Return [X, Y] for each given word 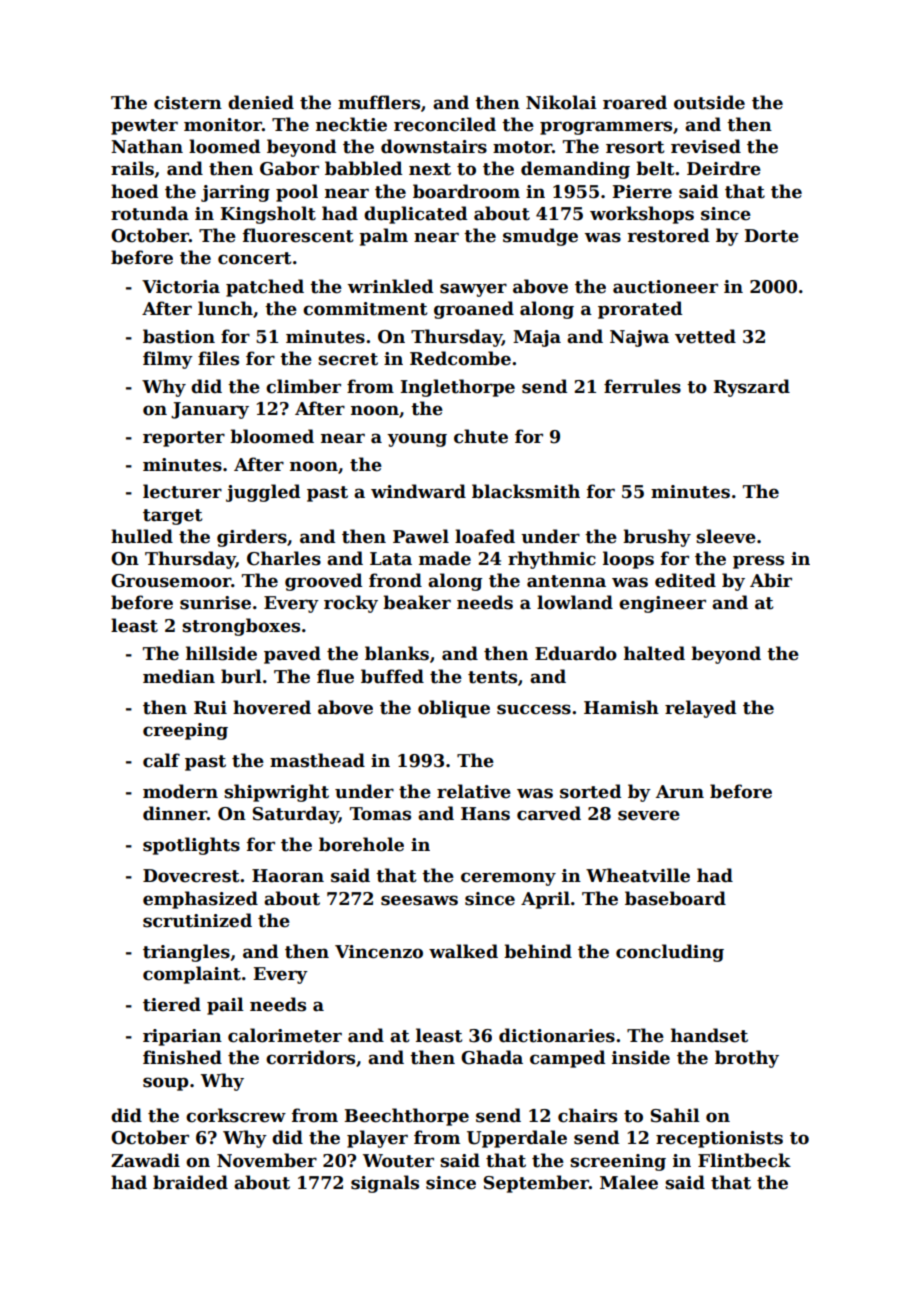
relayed [700, 709]
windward [418, 491]
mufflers [379, 102]
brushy [657, 538]
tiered [172, 1004]
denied [261, 102]
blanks [397, 653]
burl [241, 676]
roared [635, 102]
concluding [670, 953]
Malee [629, 1182]
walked [463, 951]
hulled [142, 536]
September [536, 1184]
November [267, 1160]
